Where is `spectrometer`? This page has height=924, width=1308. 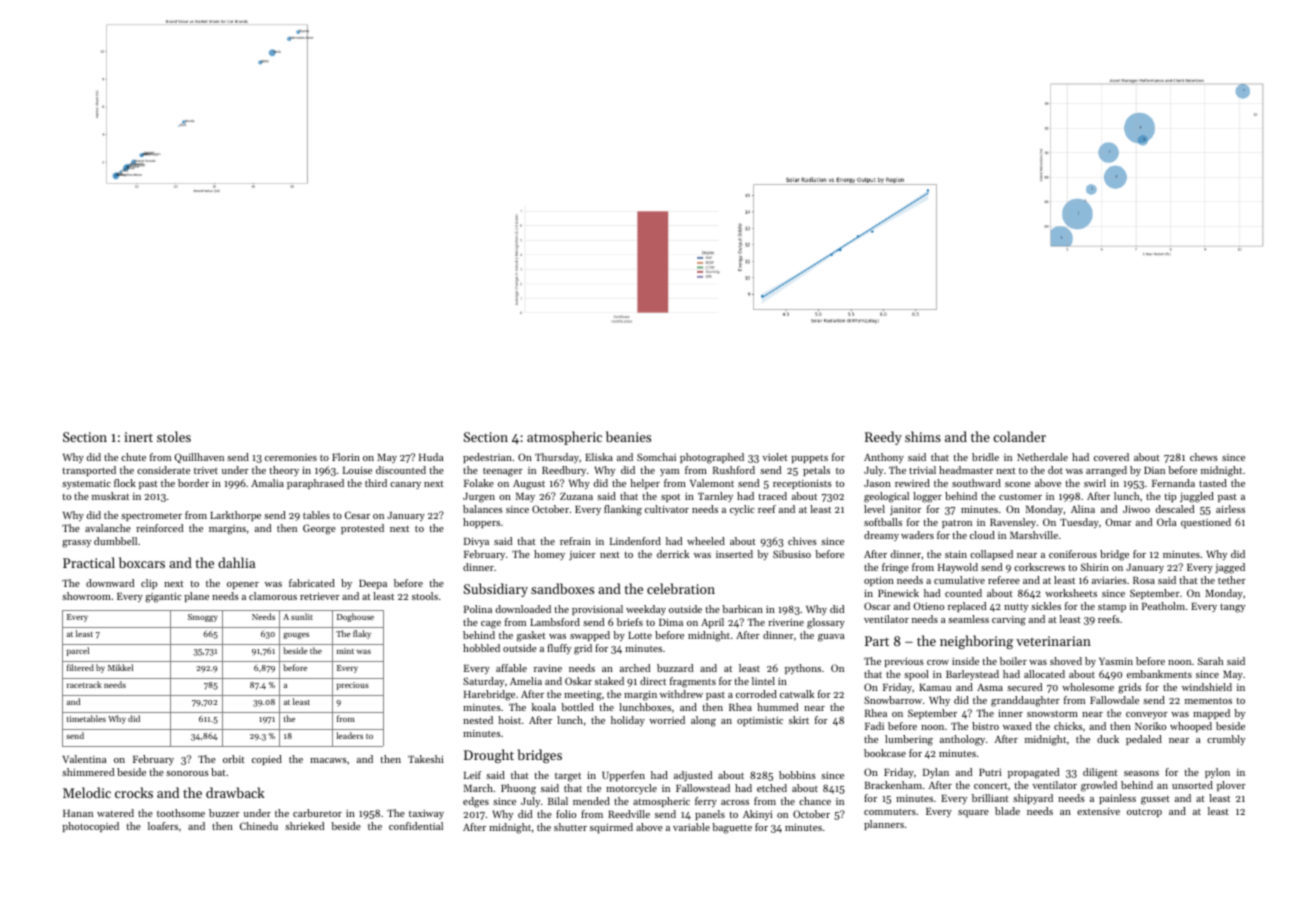
spectrometer is located at coordinates (151, 517).
